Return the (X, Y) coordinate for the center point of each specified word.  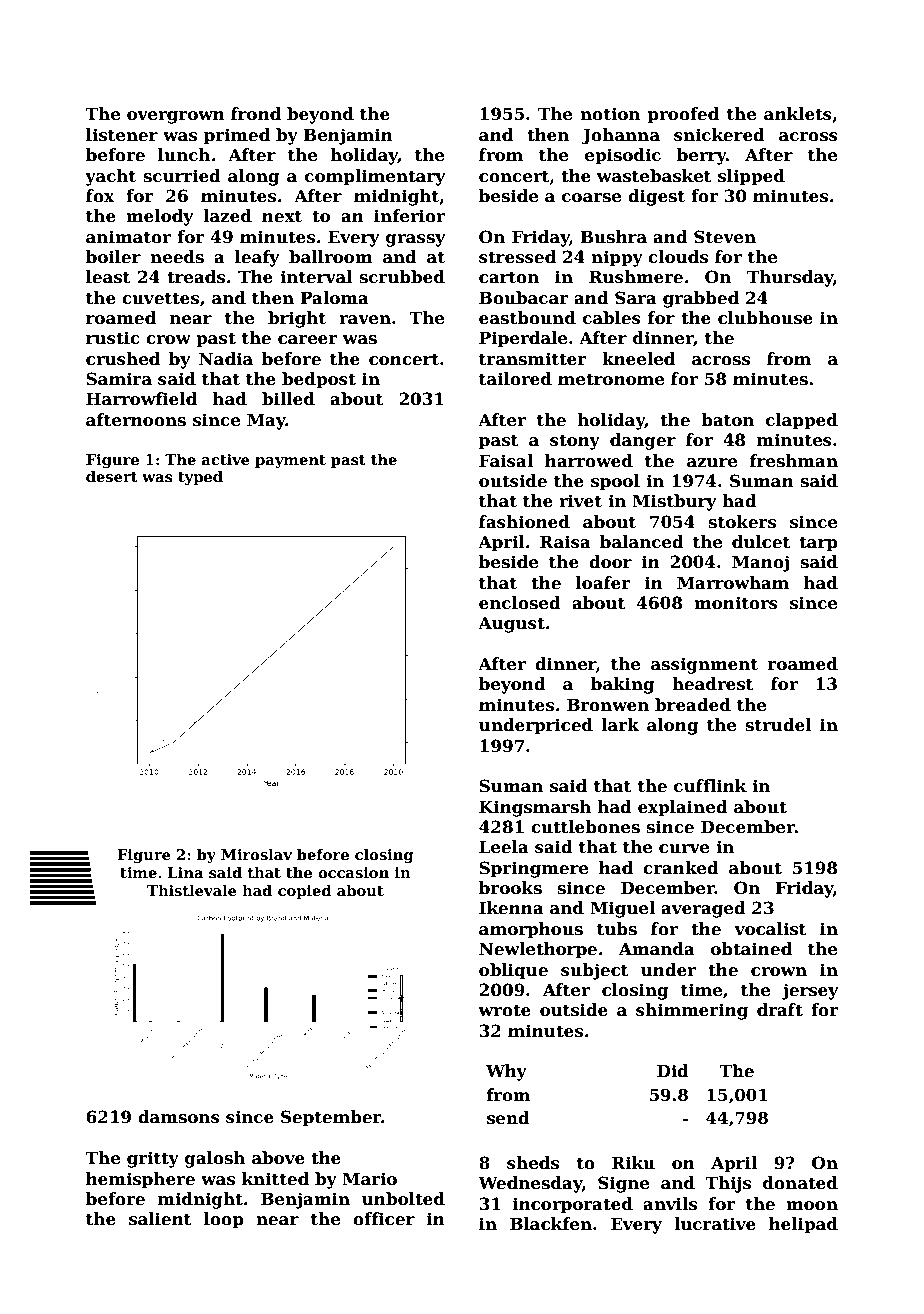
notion (610, 114)
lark (620, 725)
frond (256, 114)
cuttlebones (585, 827)
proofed (683, 115)
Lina (185, 872)
